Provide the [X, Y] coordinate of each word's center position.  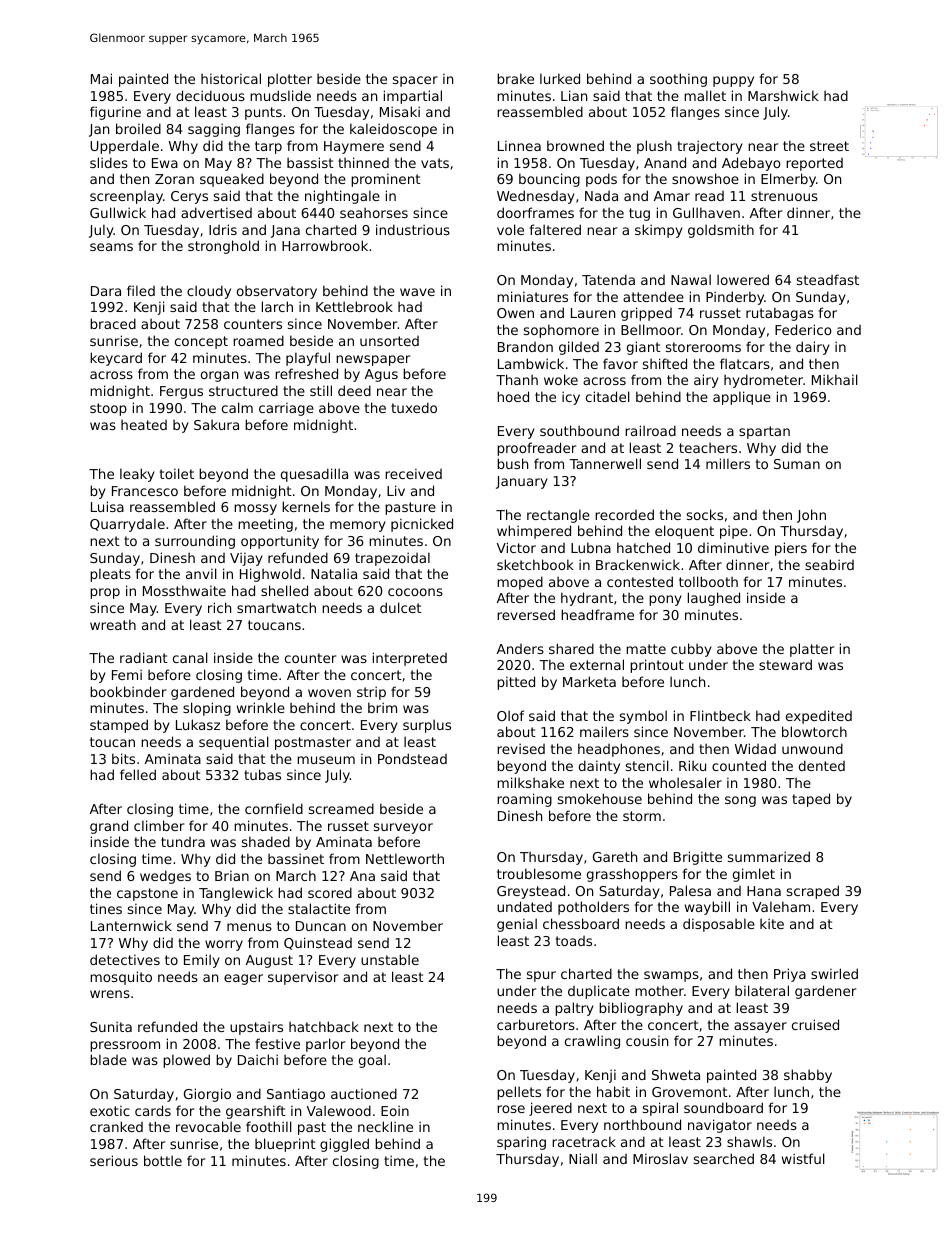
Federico [803, 329]
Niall [583, 1158]
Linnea [519, 145]
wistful [803, 1158]
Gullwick [118, 212]
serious [114, 1160]
